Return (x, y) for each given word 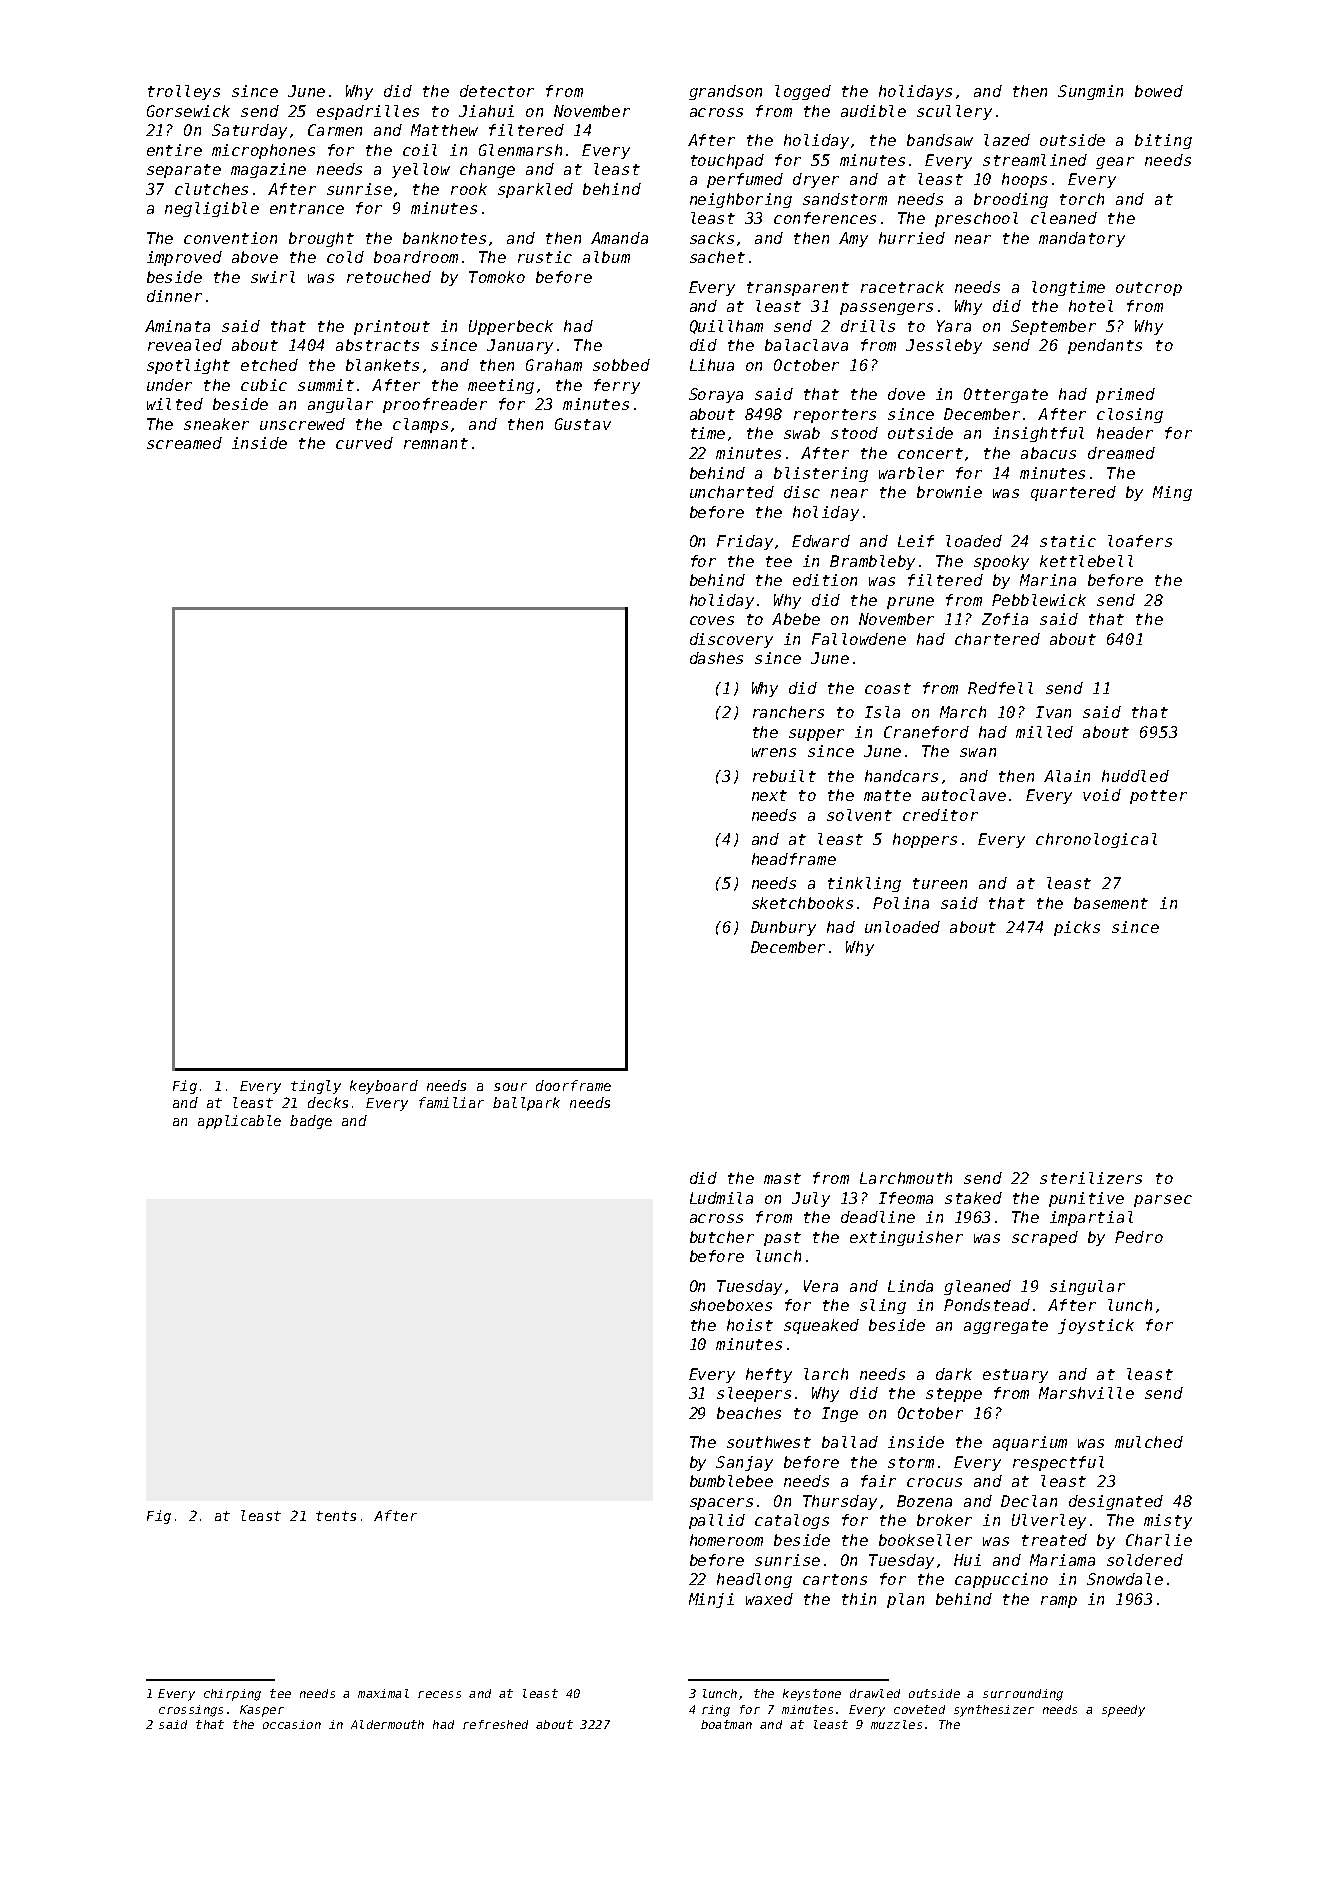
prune (910, 603)
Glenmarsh (520, 150)
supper (816, 735)
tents (336, 1516)
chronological (1096, 840)
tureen (940, 883)
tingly (316, 1087)
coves (712, 620)
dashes (716, 658)
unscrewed (302, 424)
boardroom (416, 257)
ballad (850, 1442)
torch (1082, 199)
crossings (191, 1711)
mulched (1149, 1442)
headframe (794, 859)
